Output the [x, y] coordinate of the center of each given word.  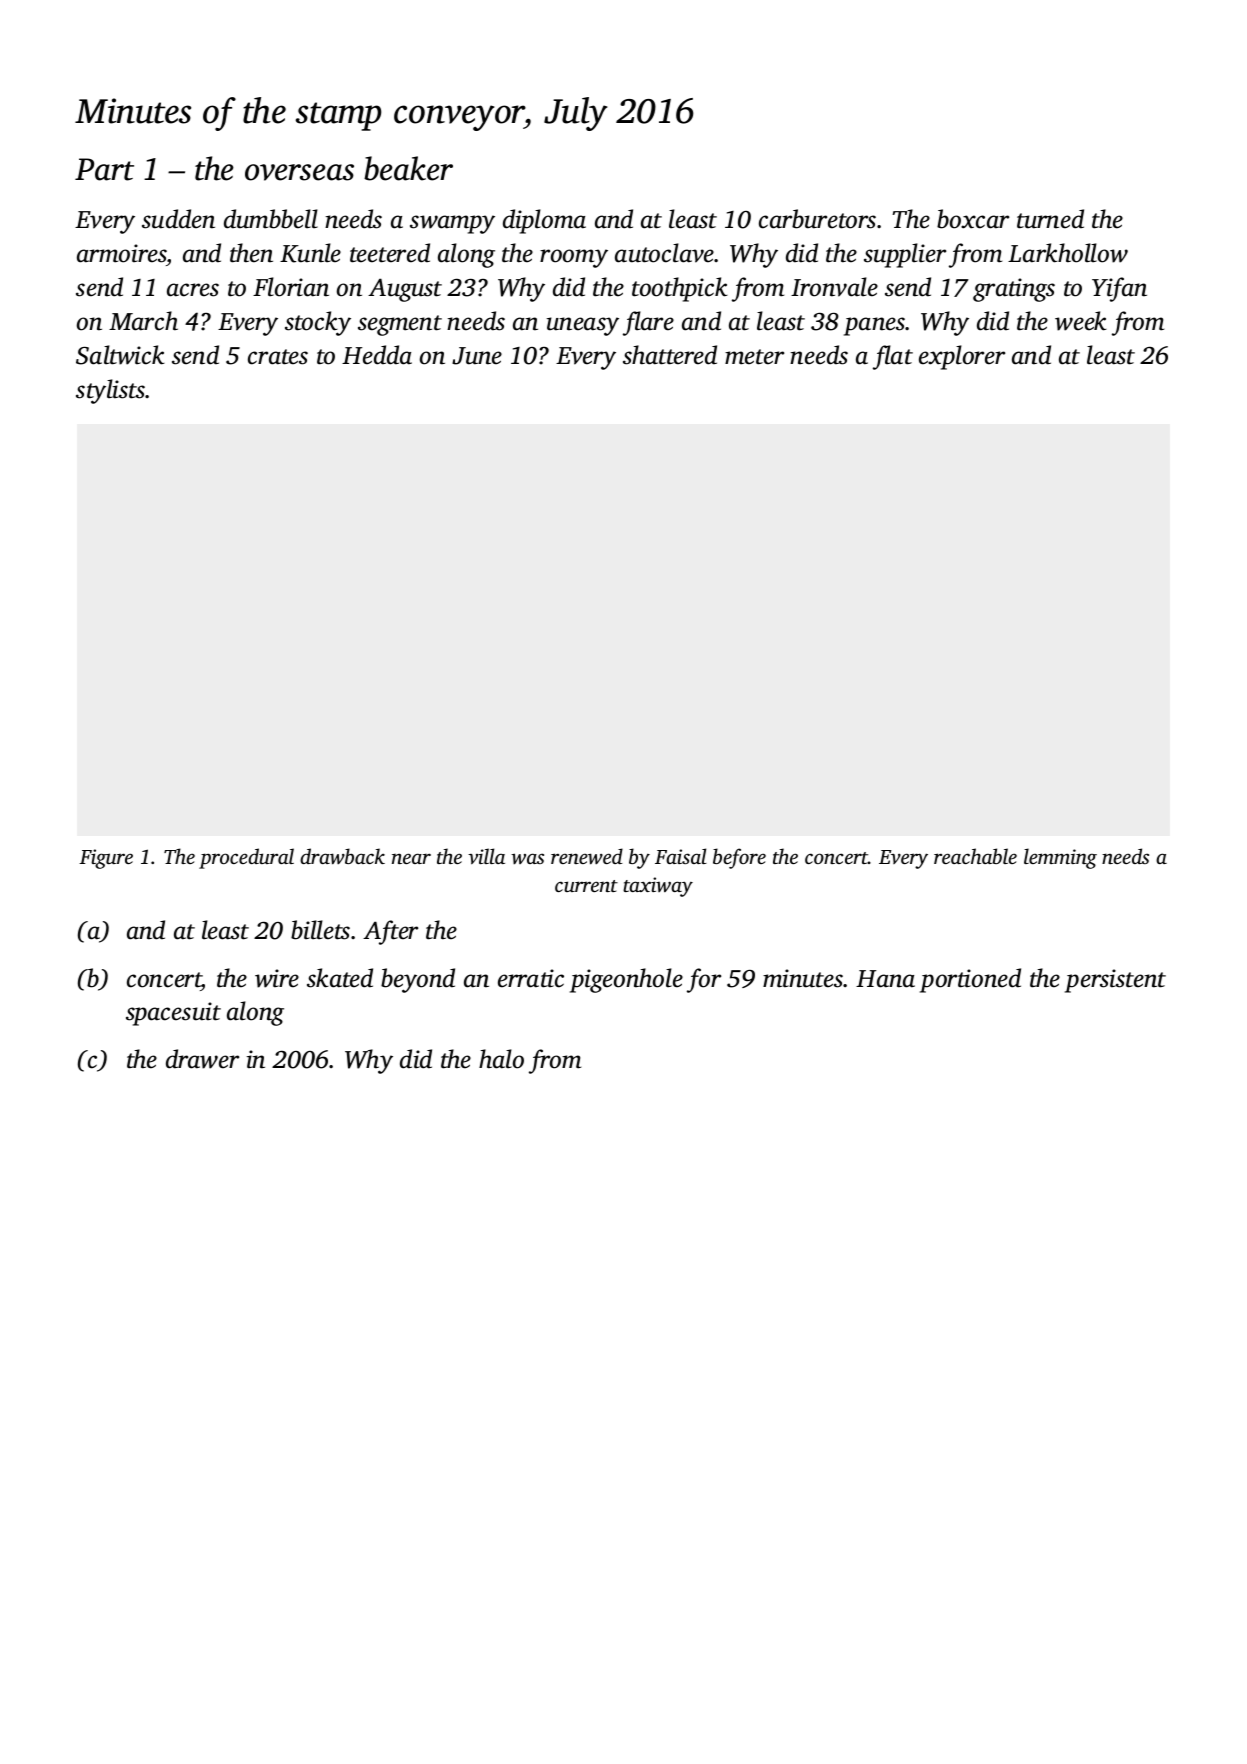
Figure [106, 859]
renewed [587, 856]
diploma [544, 221]
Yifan [1119, 289]
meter [754, 357]
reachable [975, 856]
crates [278, 357]
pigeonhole [626, 980]
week [1081, 321]
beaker [408, 168]
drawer [202, 1059]
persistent [1115, 981]
